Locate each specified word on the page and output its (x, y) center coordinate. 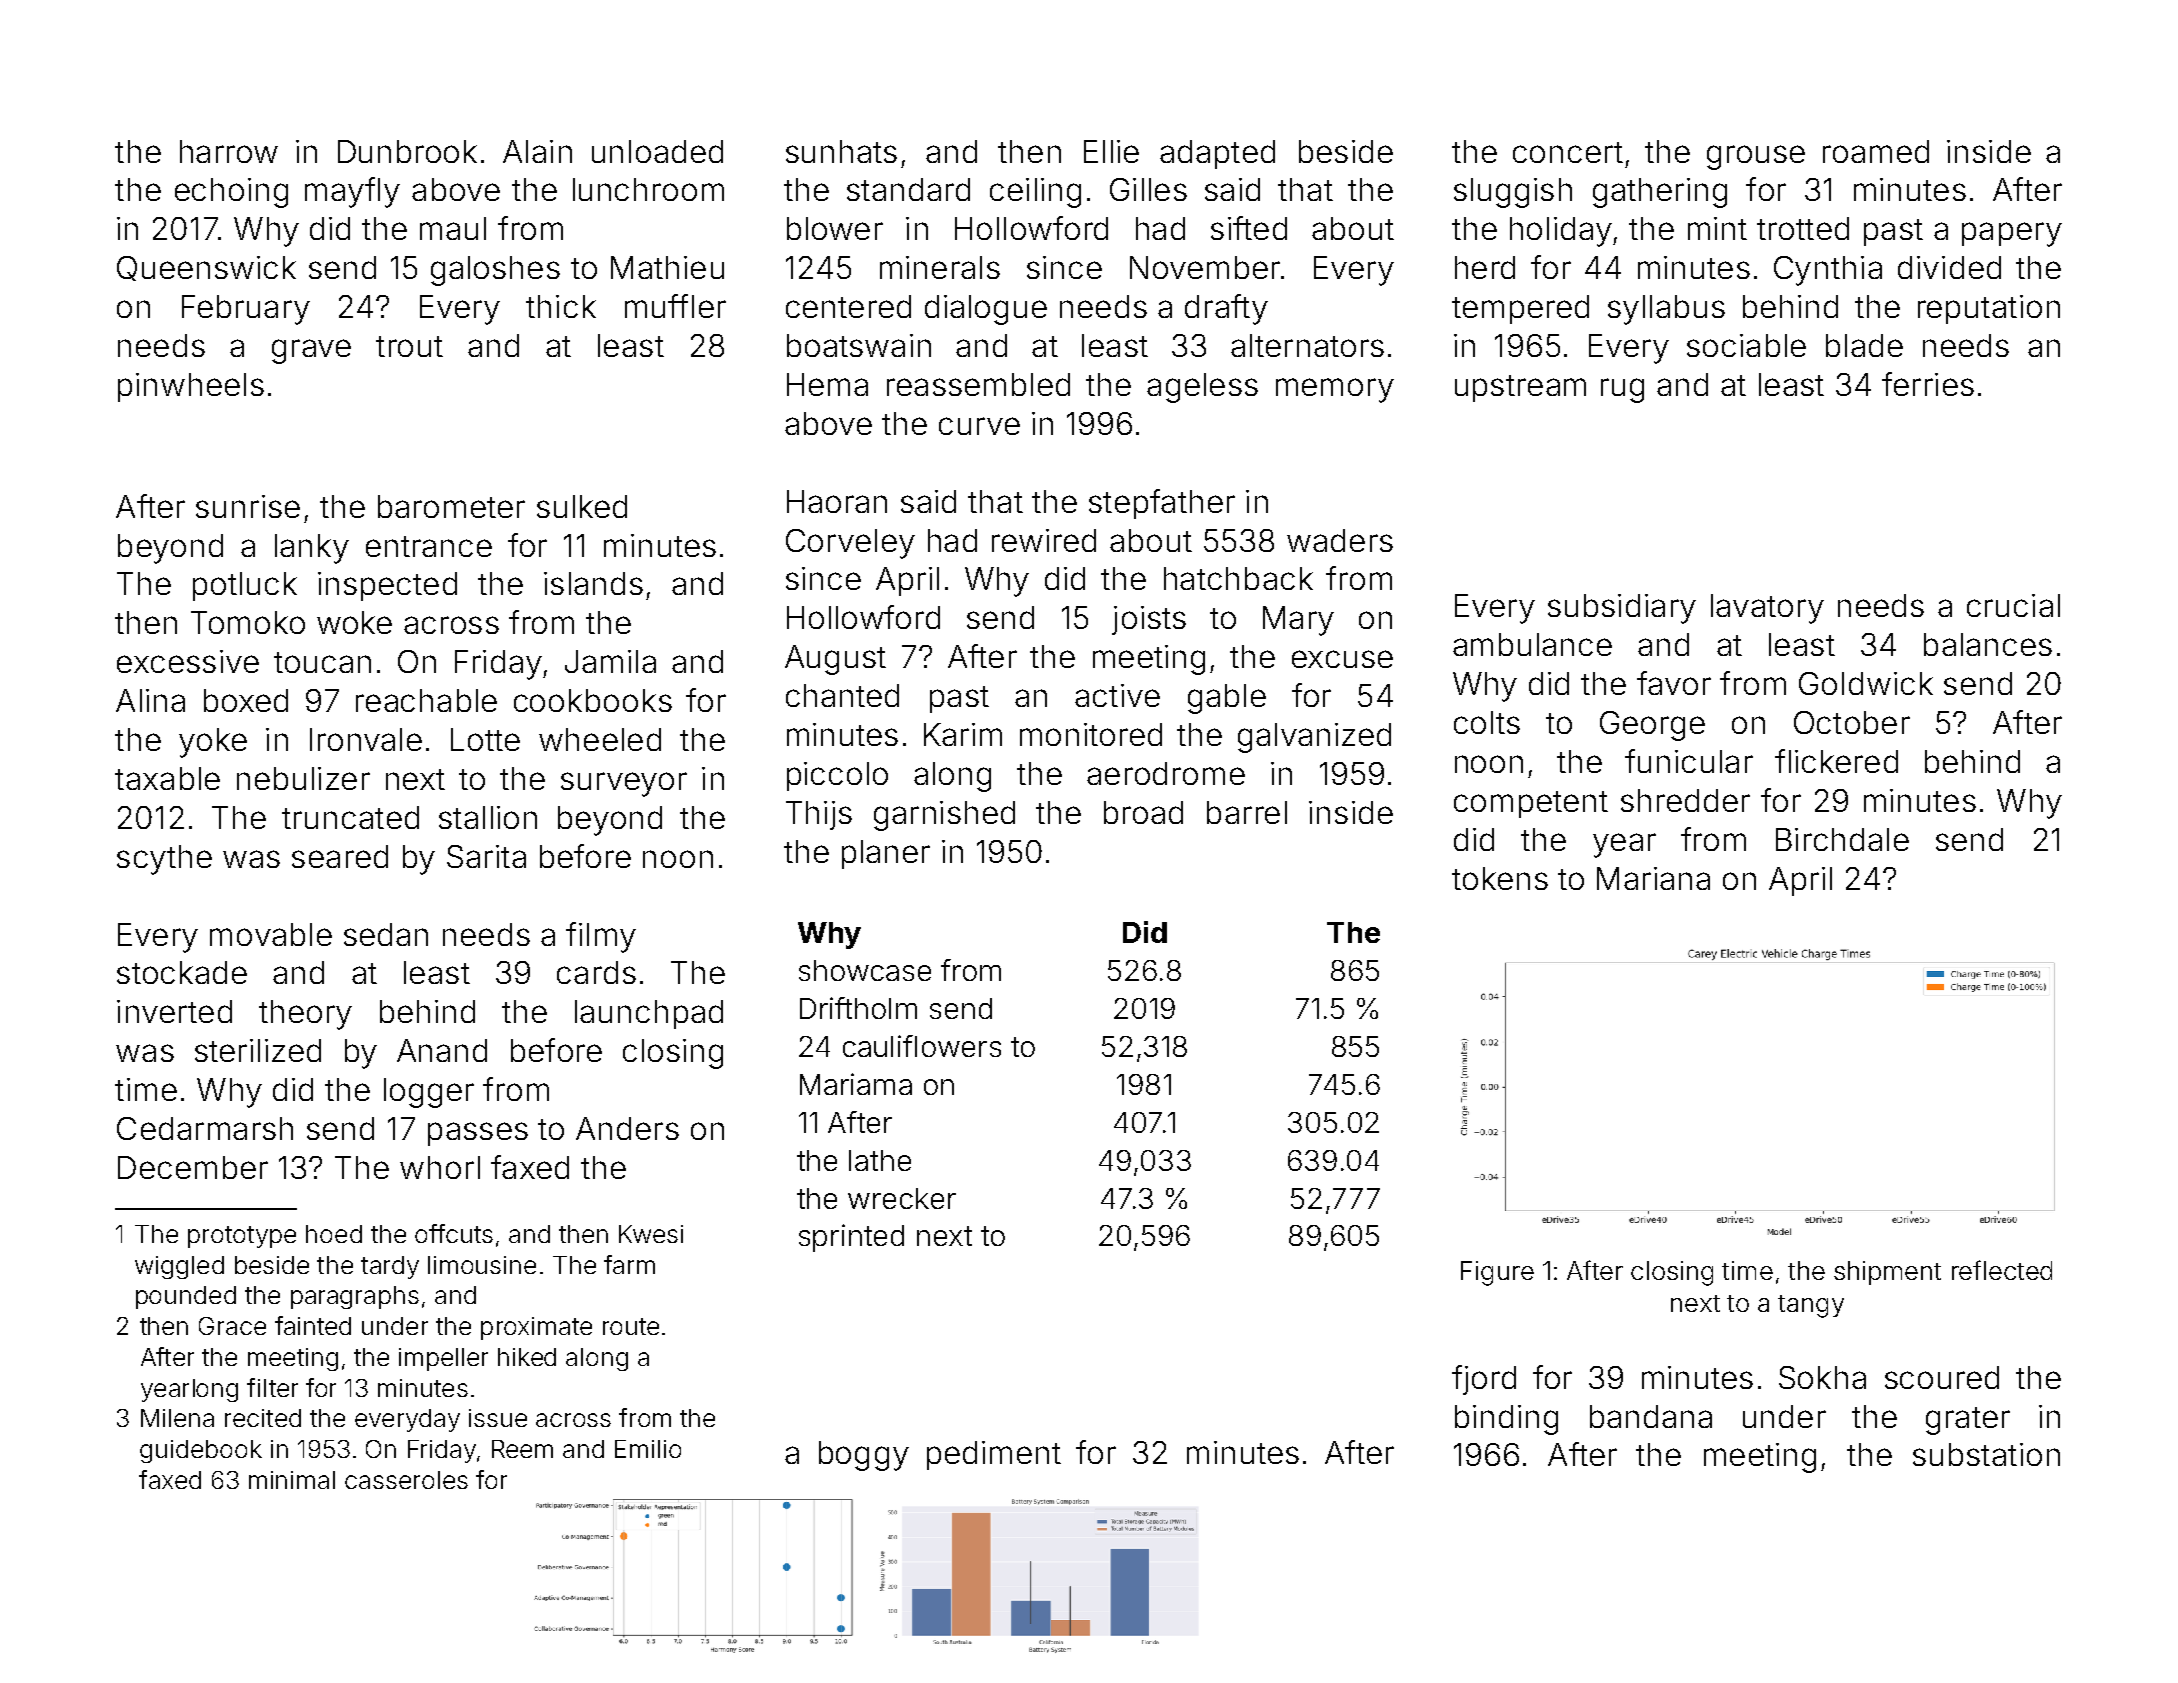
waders (1340, 540)
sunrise (248, 506)
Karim (963, 734)
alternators (1307, 345)
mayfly (352, 192)
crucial (2013, 605)
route (631, 1326)
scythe (164, 860)
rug (1622, 390)
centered (848, 306)
